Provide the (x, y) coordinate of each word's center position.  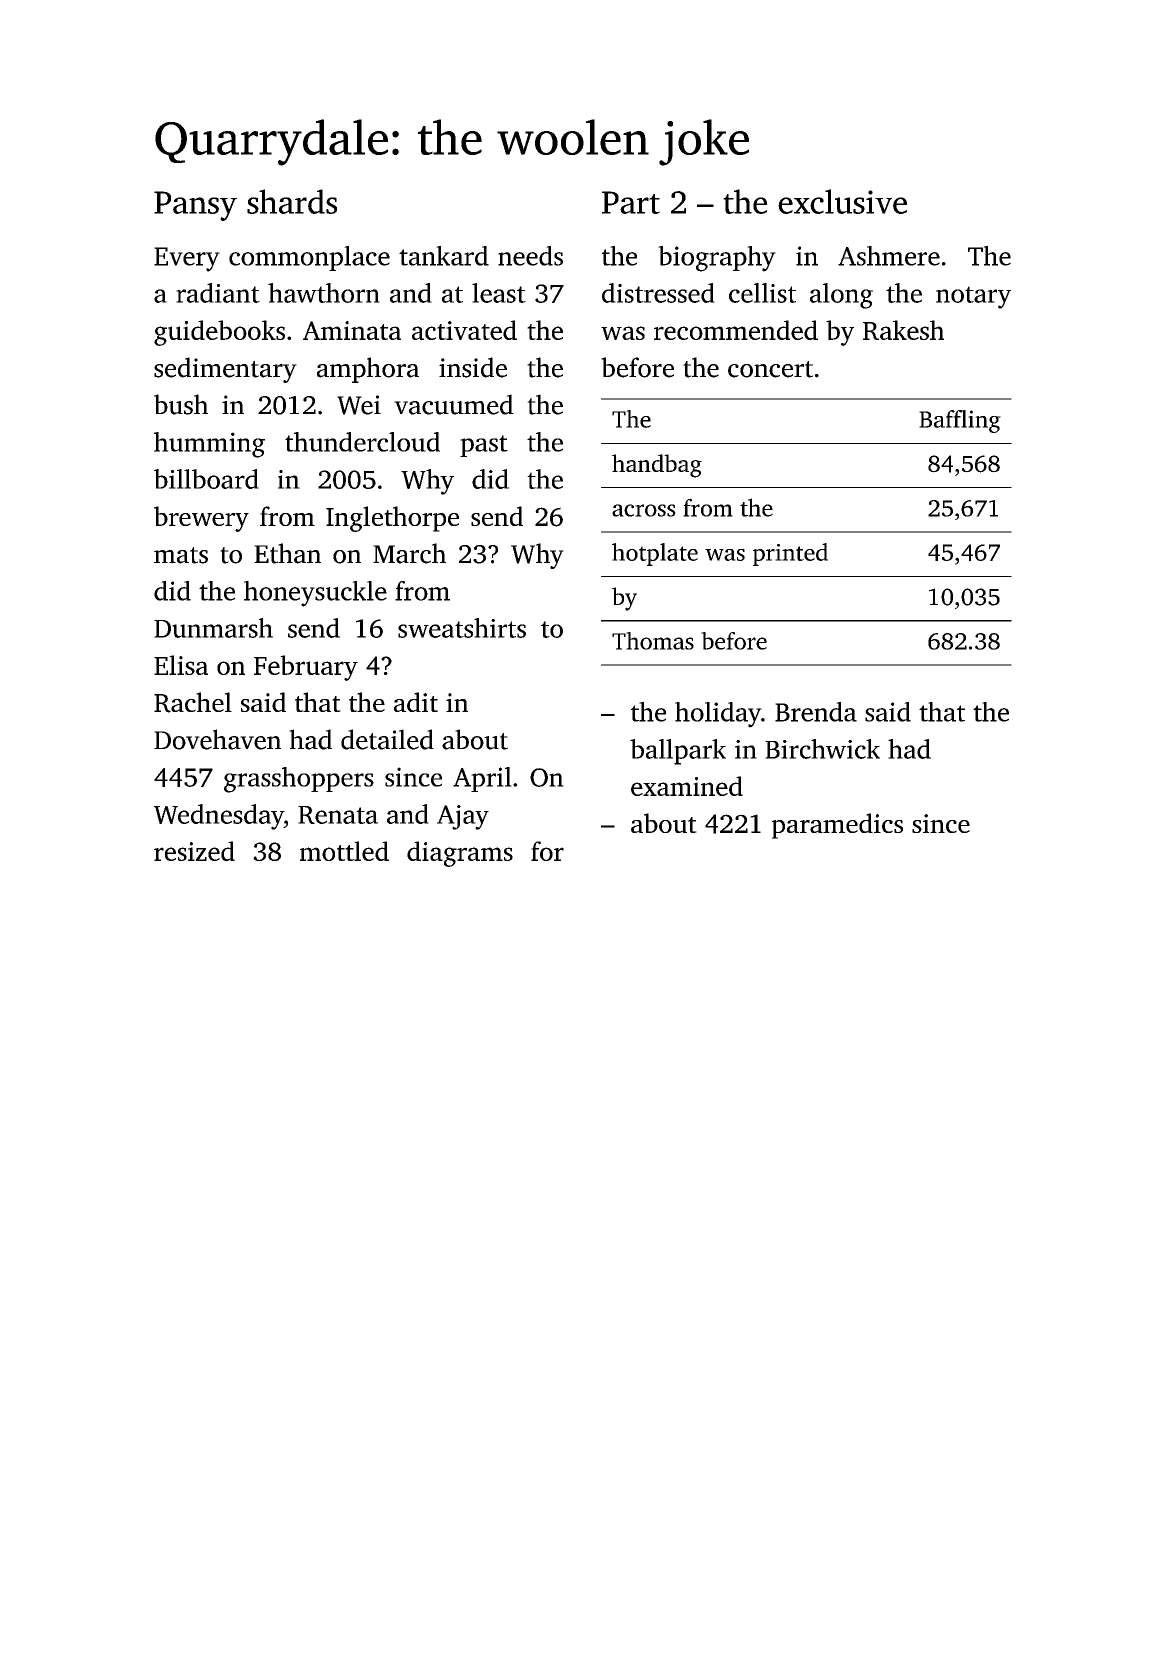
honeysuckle (315, 594)
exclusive (842, 201)
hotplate (655, 554)
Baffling (960, 421)
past (484, 446)
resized (194, 851)
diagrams (460, 854)
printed (790, 554)
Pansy (195, 206)
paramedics (837, 826)
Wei (359, 405)
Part (631, 202)
